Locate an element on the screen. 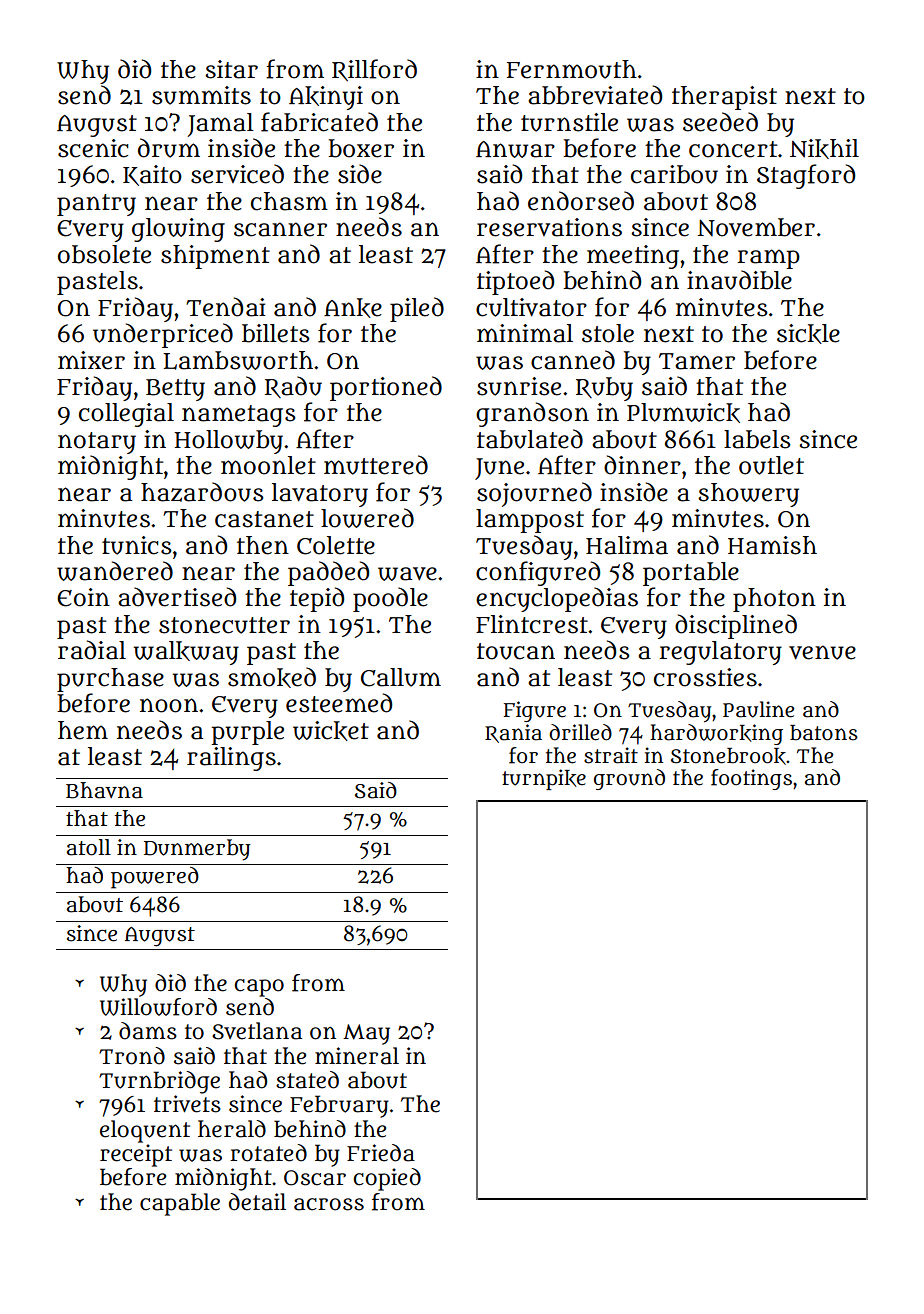 The width and height of the screenshot is (924, 1314). footings is located at coordinates (751, 779).
